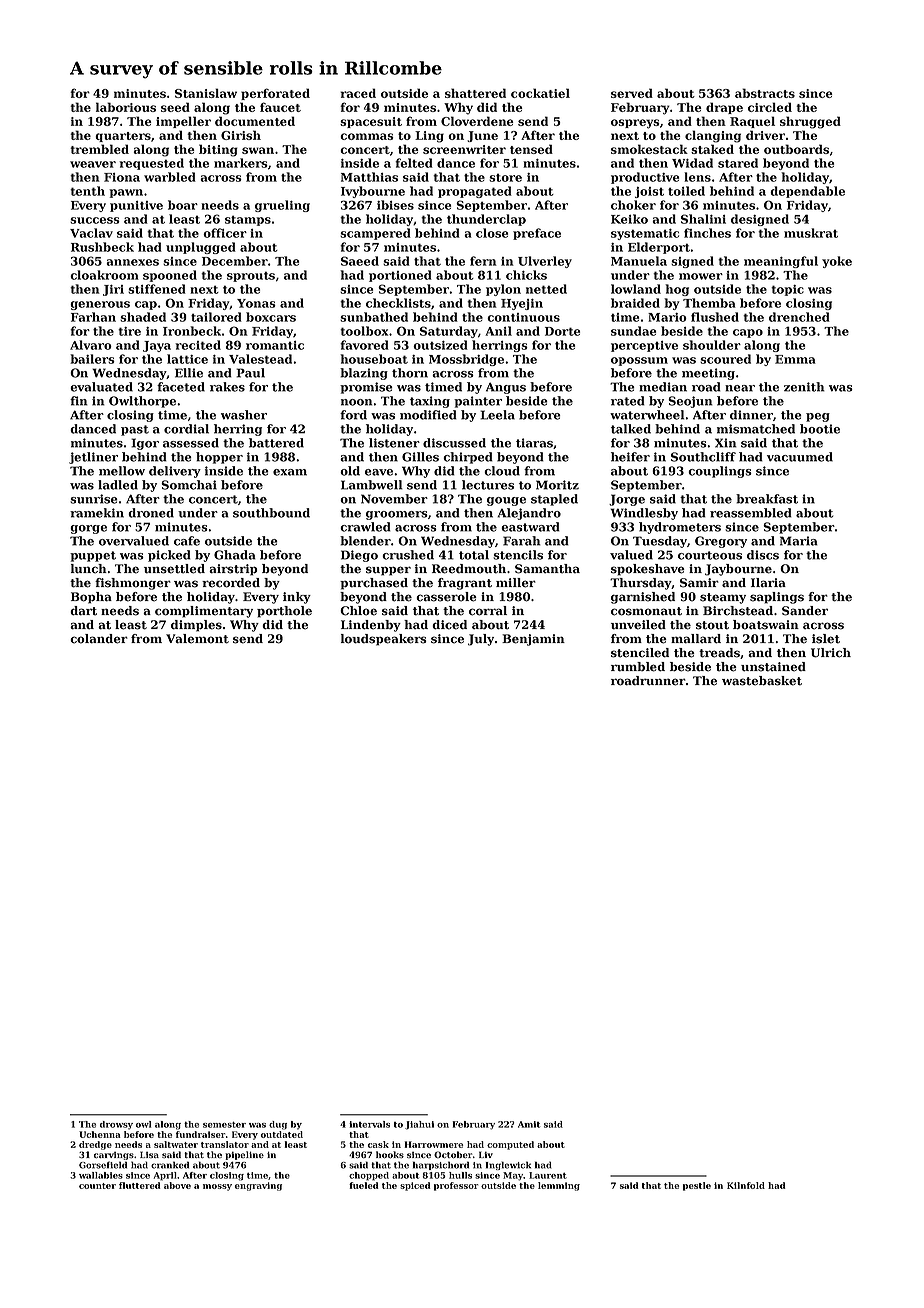 The height and width of the page is (1308, 924). What do you see at coordinates (97, 1186) in the page?
I see `counter` at bounding box center [97, 1186].
